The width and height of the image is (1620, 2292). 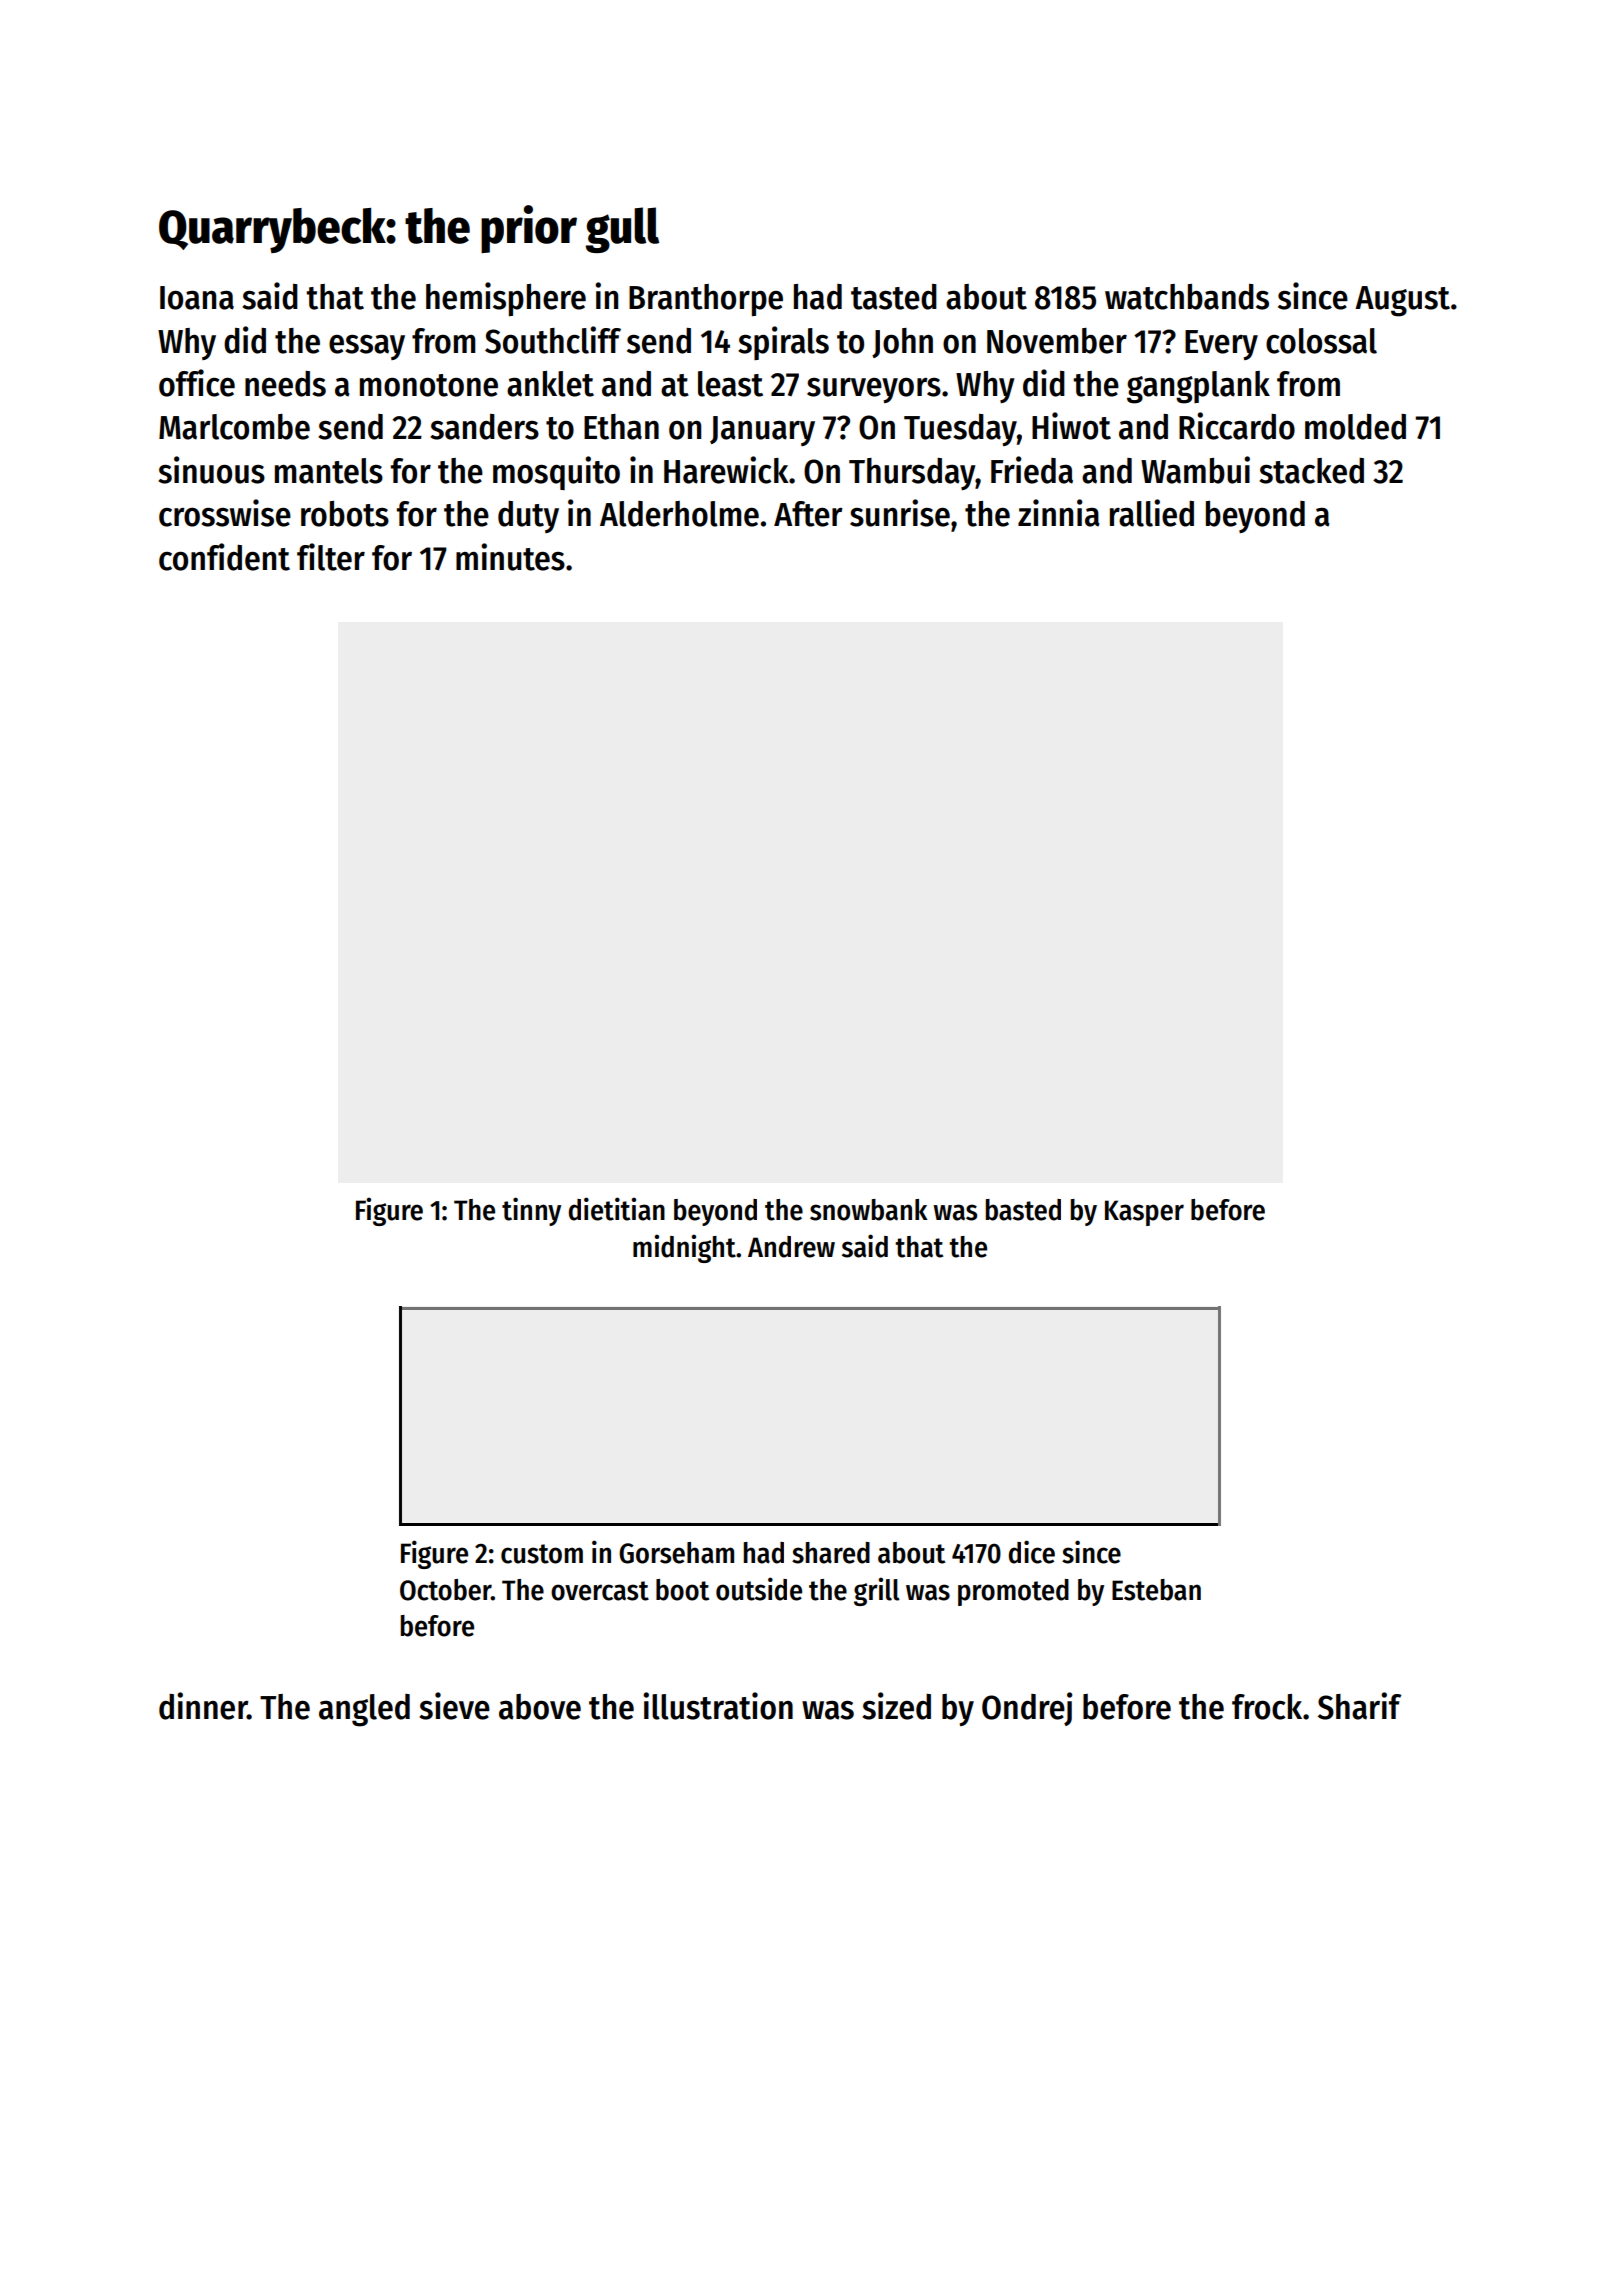 I want to click on Branthorpe, so click(x=706, y=300).
